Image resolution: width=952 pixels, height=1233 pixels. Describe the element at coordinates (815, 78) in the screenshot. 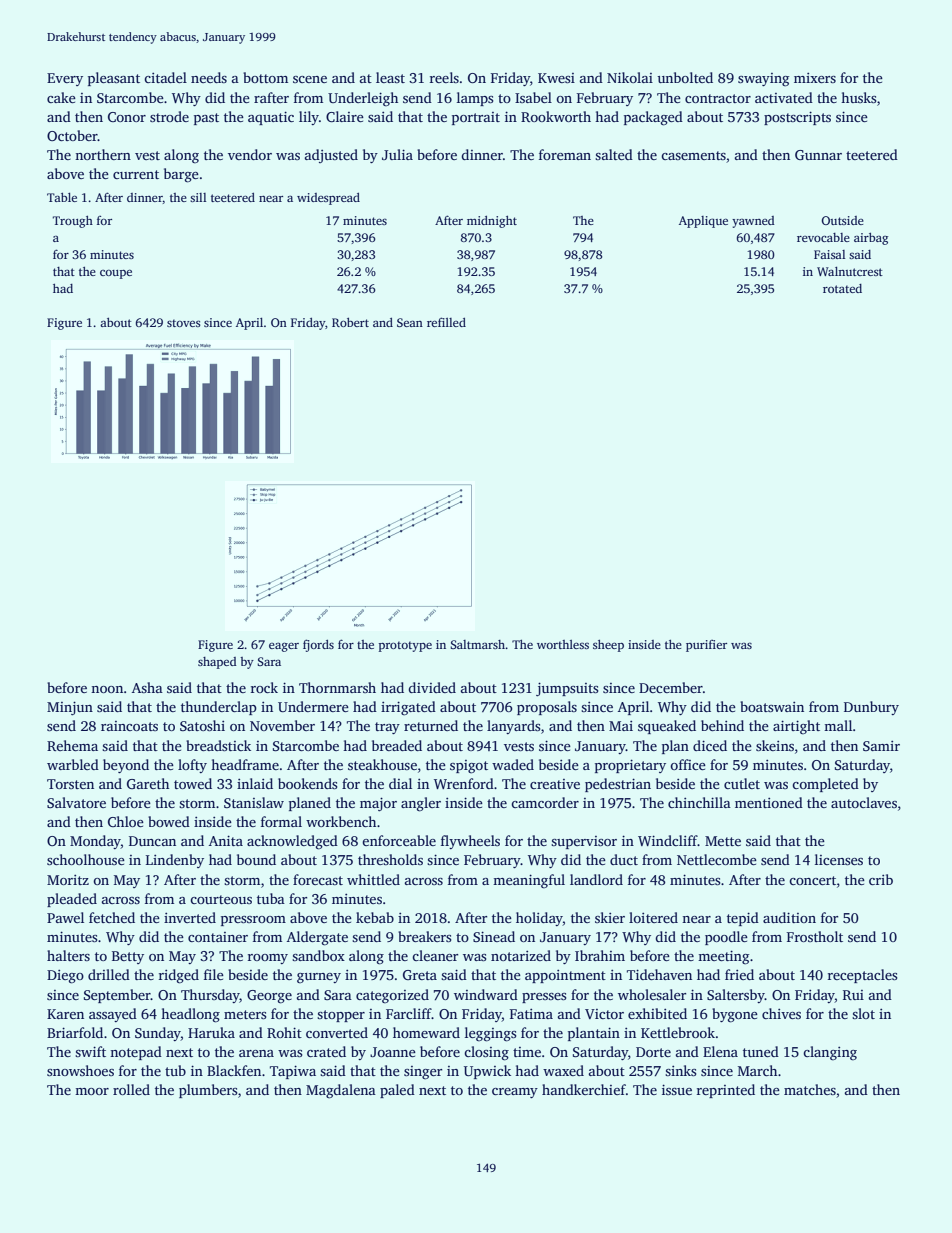

I see `mixers` at that location.
